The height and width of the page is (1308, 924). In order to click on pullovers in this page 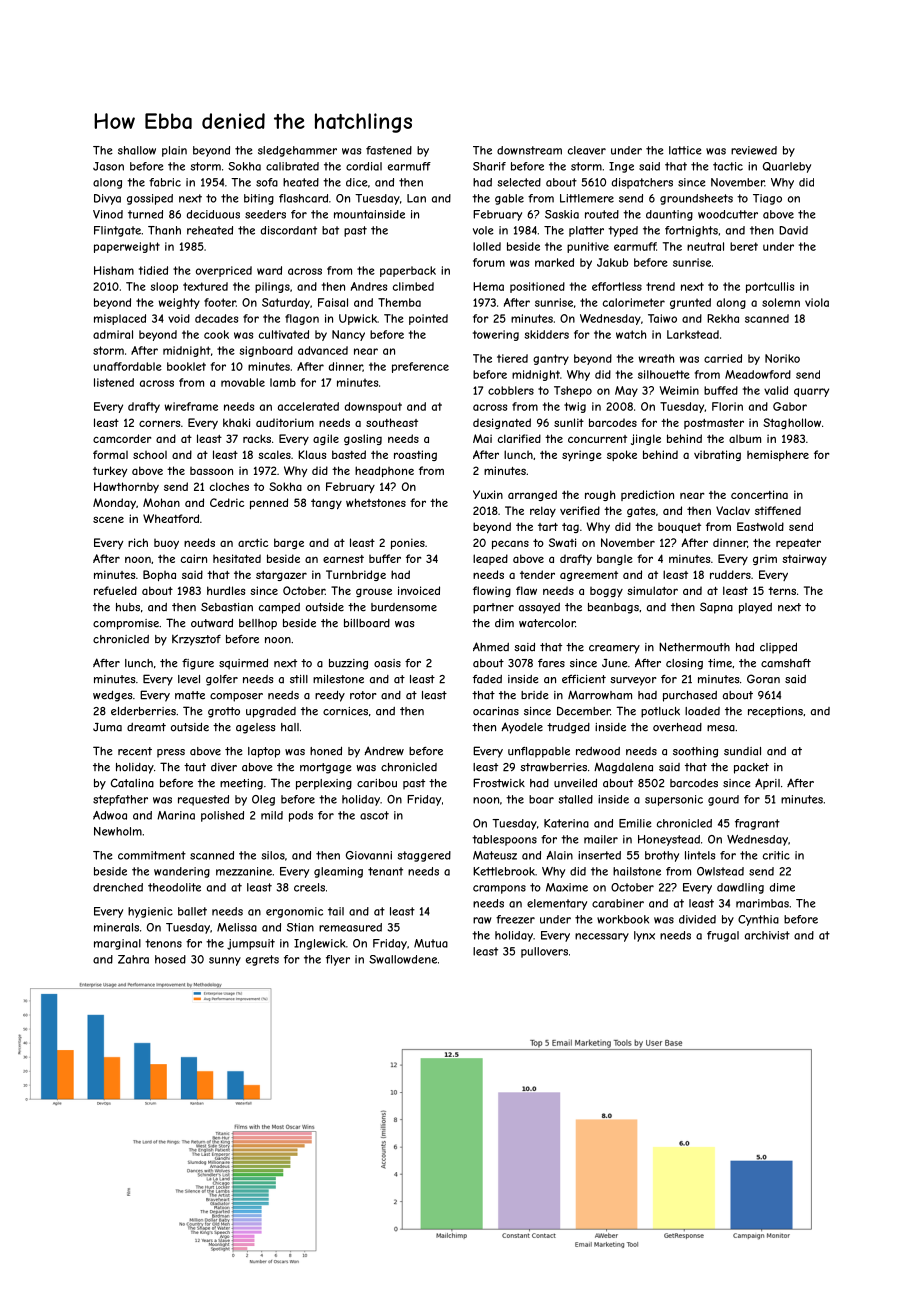, I will do `click(544, 952)`.
